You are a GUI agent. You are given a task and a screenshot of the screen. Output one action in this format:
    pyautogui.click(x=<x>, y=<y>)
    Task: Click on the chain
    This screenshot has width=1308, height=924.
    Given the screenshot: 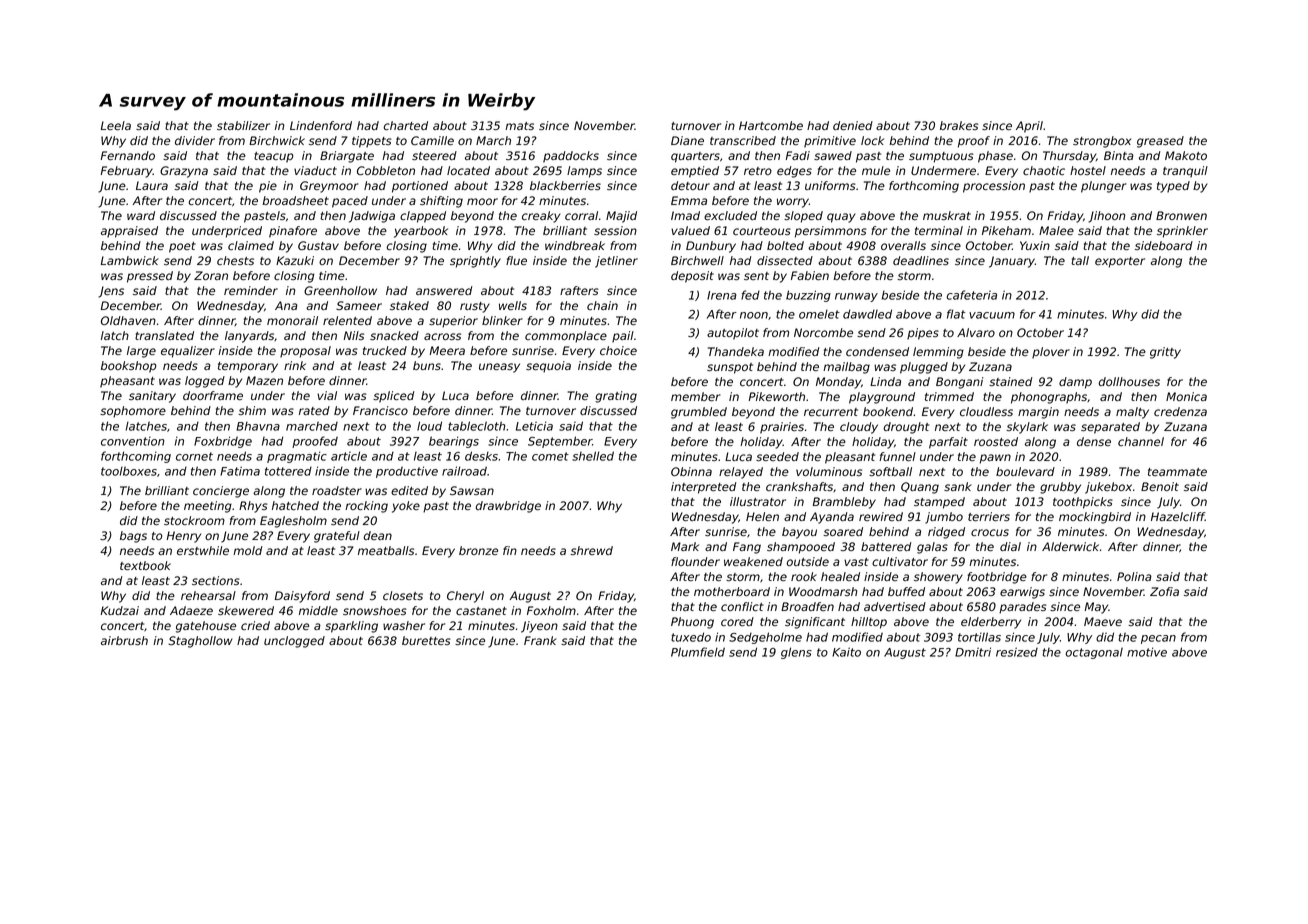 What is the action you would take?
    pyautogui.click(x=602, y=305)
